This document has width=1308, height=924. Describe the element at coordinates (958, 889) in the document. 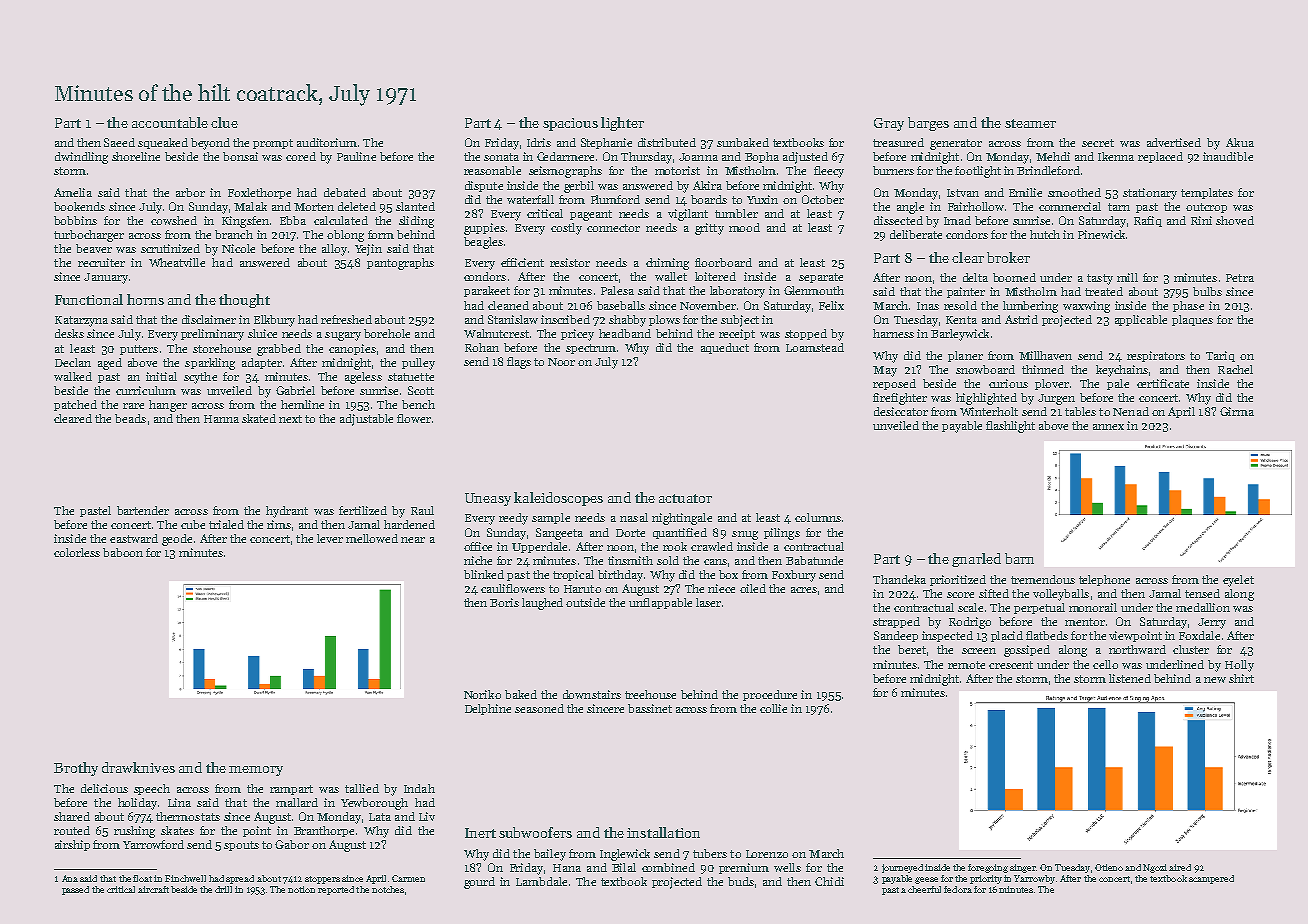

I see `fedora` at that location.
